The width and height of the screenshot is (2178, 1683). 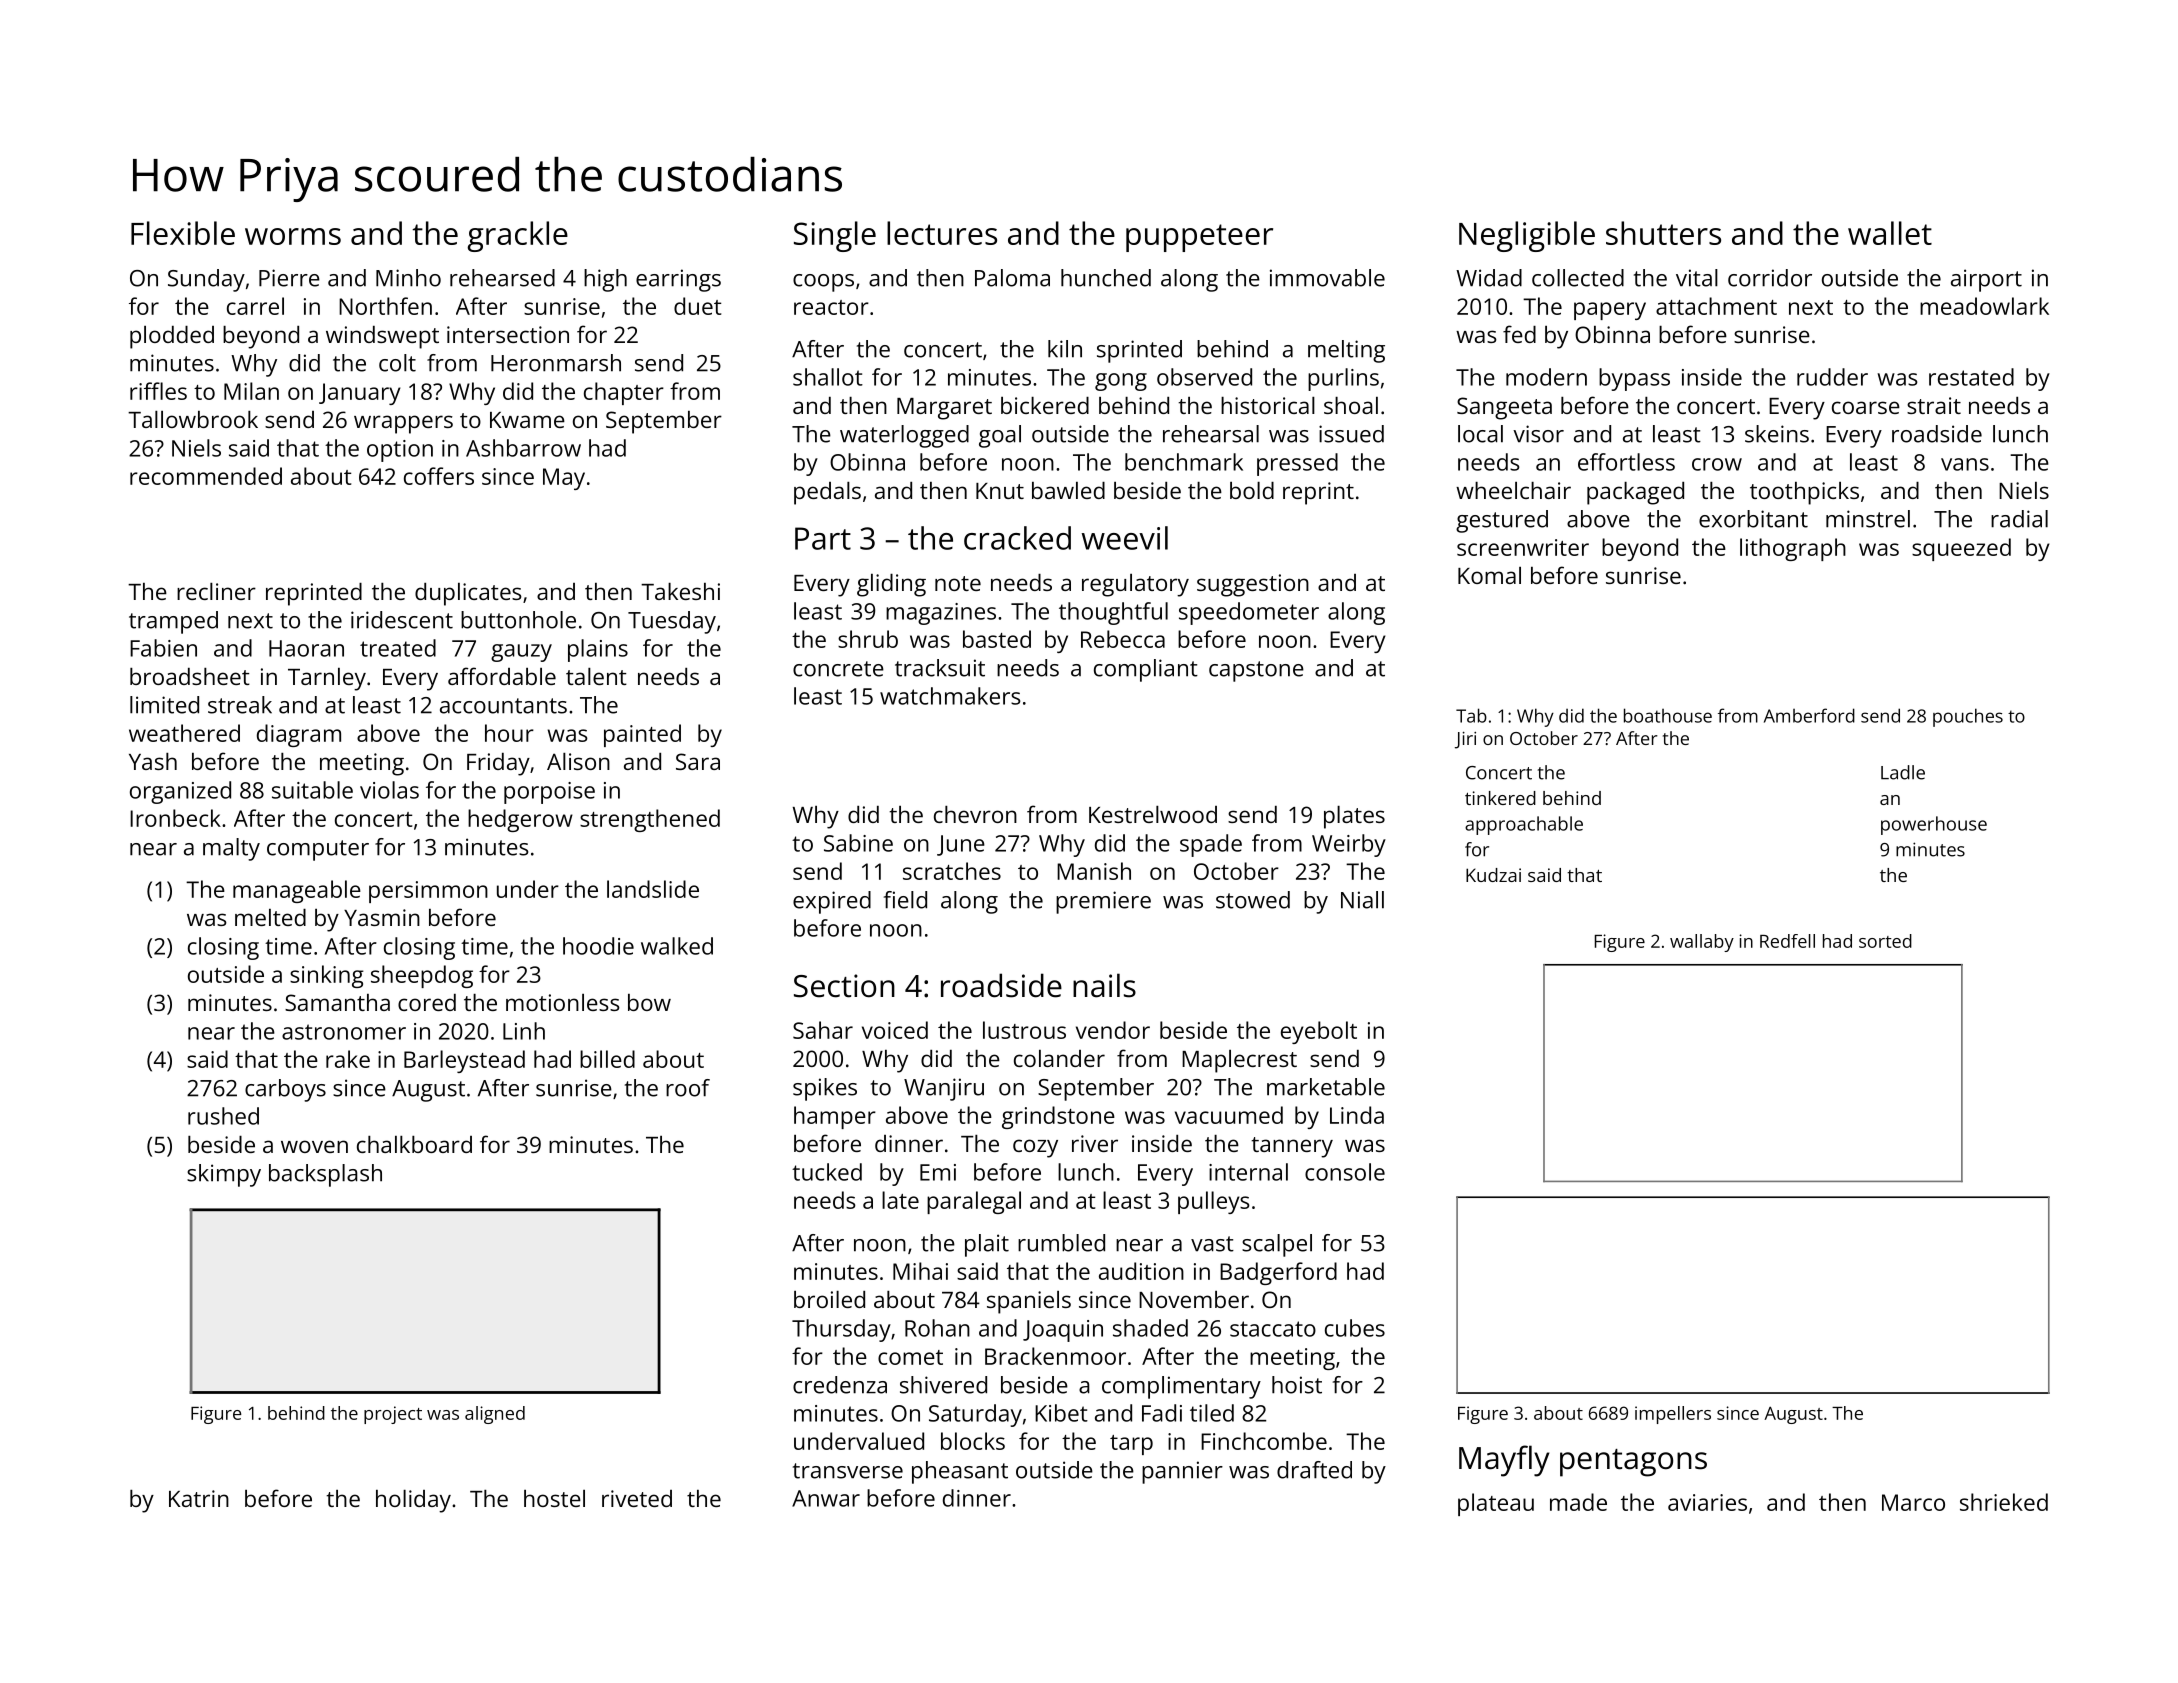 What do you see at coordinates (163, 648) in the screenshot?
I see `Fabien` at bounding box center [163, 648].
